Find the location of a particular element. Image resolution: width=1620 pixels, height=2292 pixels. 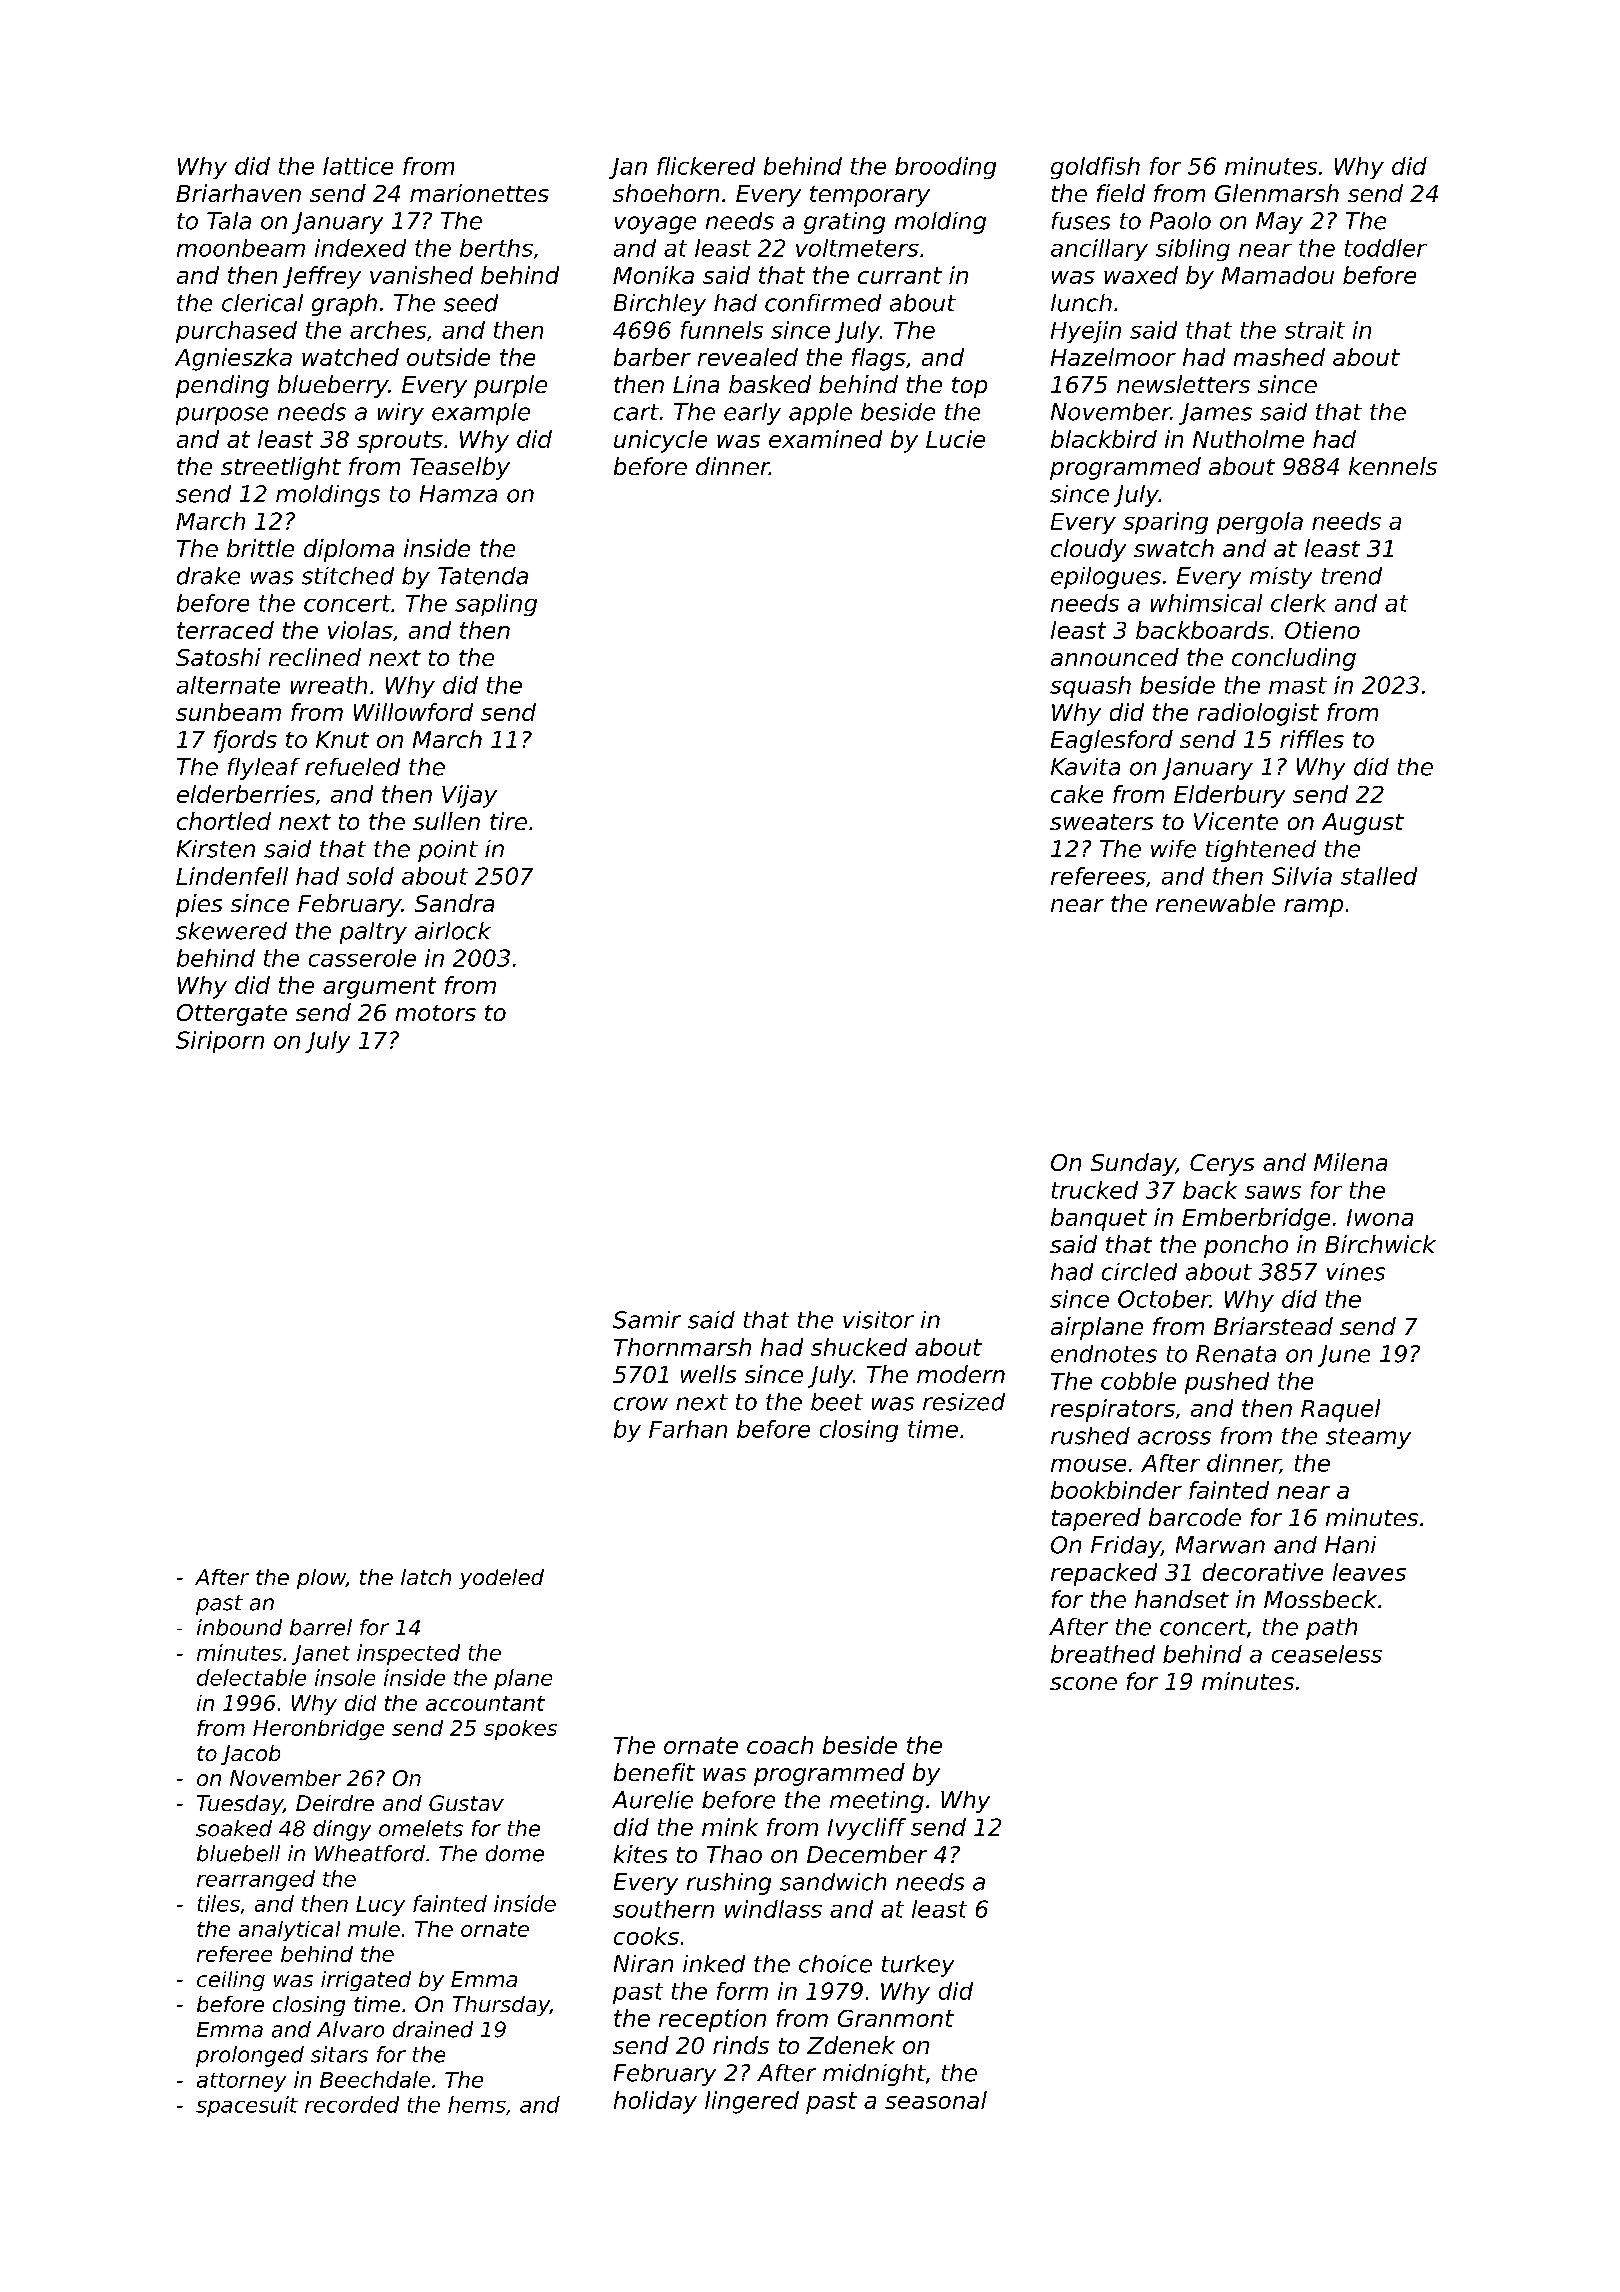

spacesuit is located at coordinates (247, 2106).
